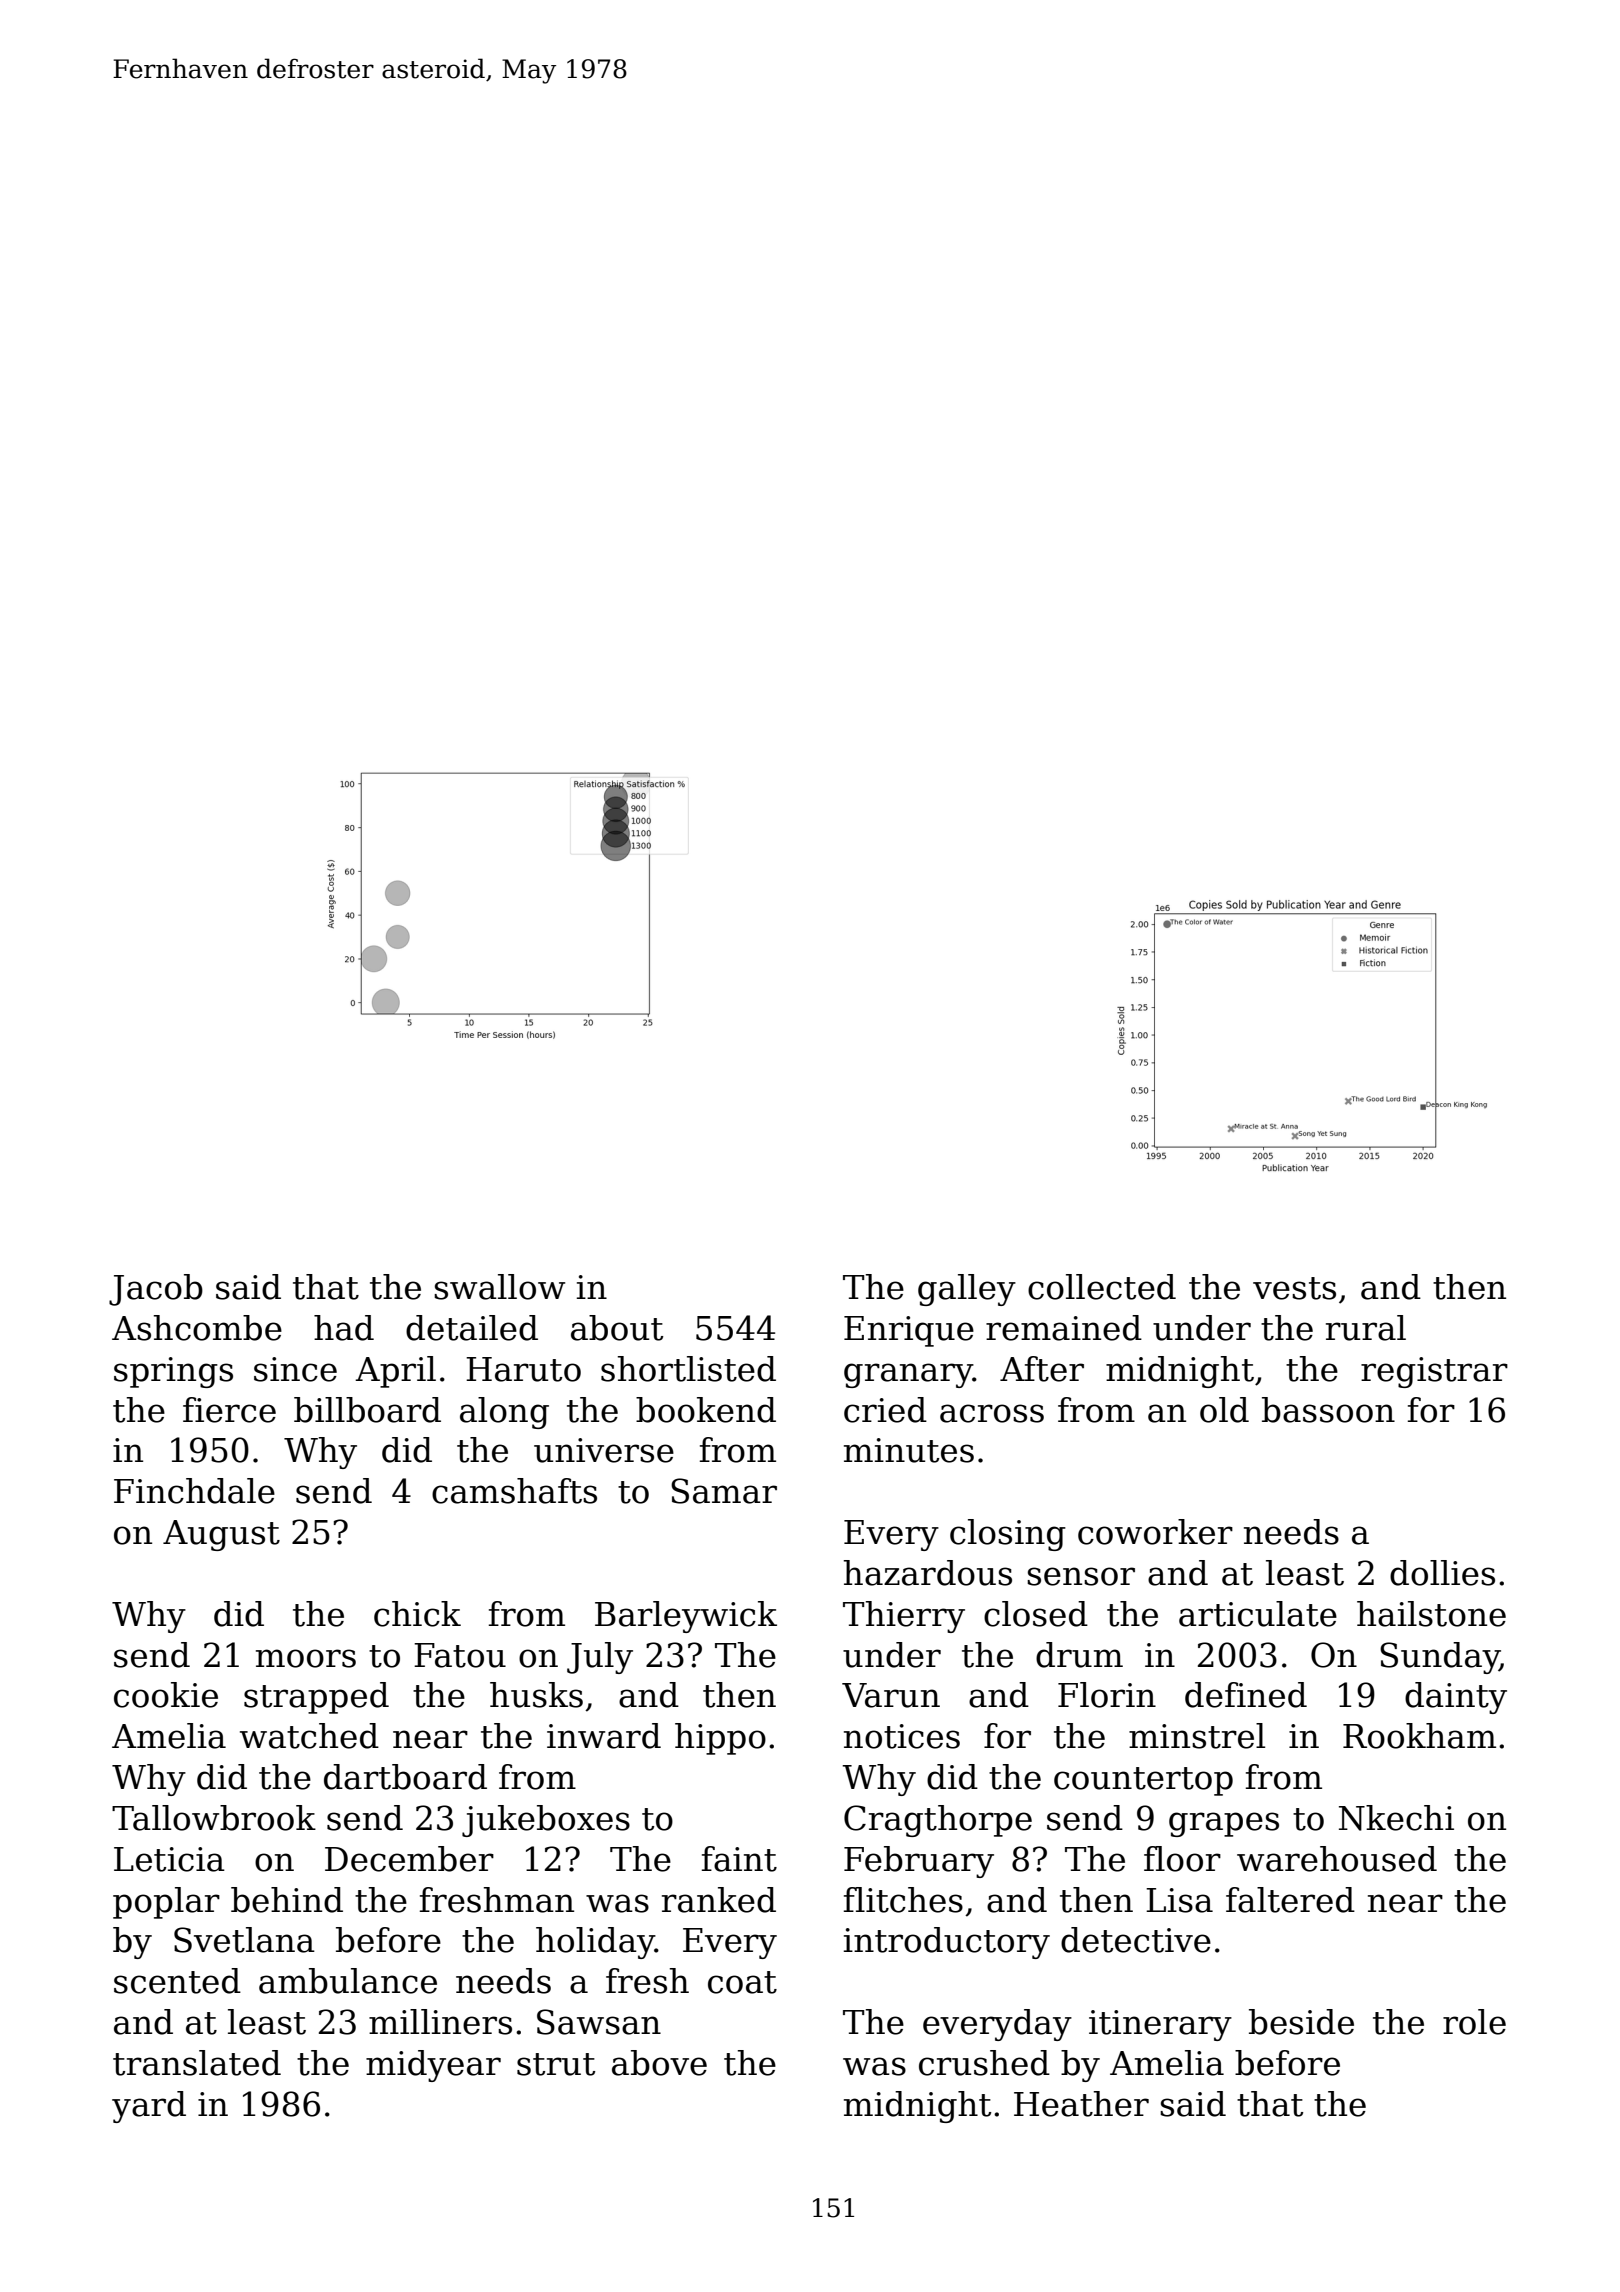 The height and width of the page is (2292, 1620). What do you see at coordinates (720, 1739) in the page?
I see `hippo` at bounding box center [720, 1739].
